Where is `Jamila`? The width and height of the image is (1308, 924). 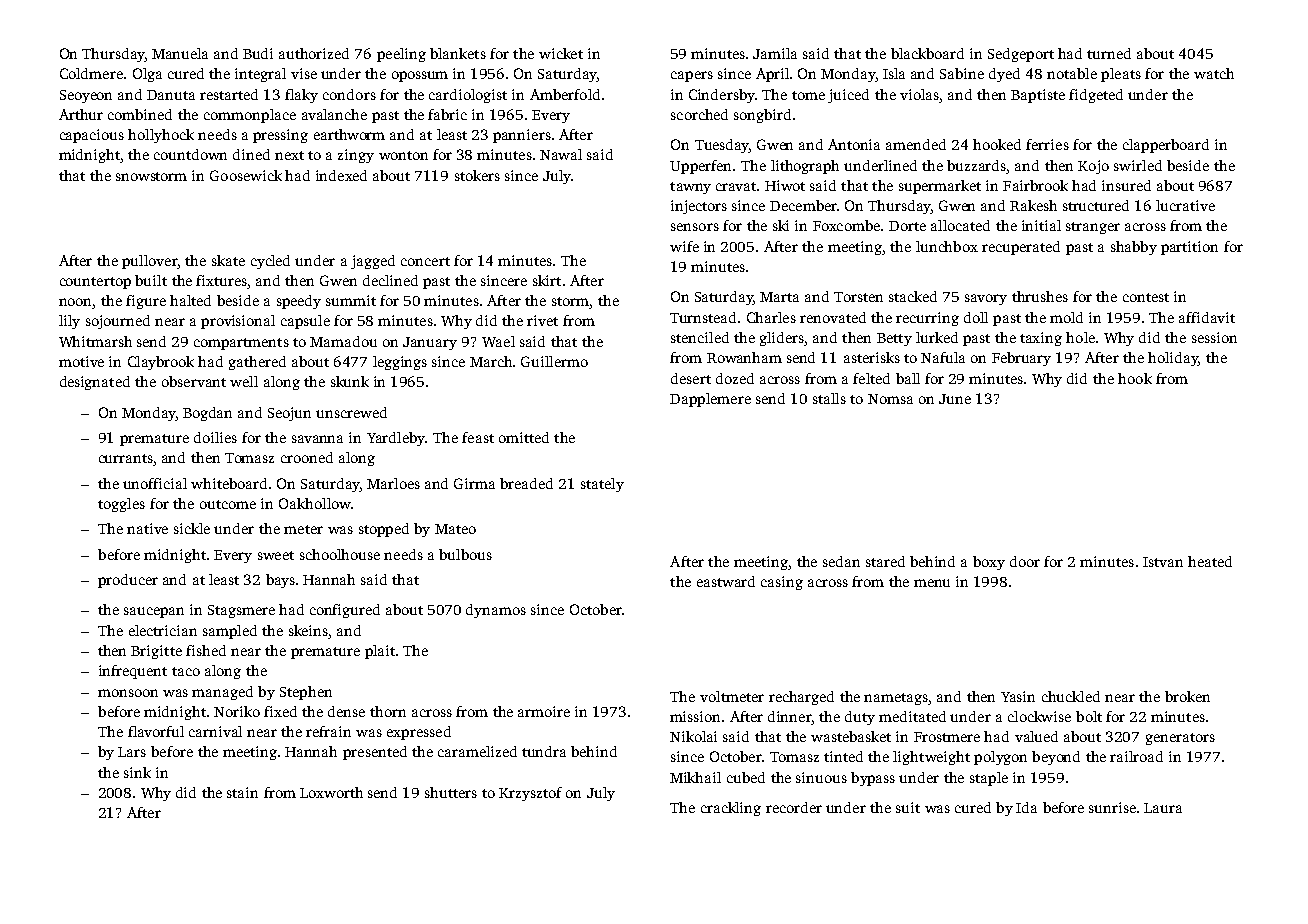
Jamila is located at coordinates (775, 53).
